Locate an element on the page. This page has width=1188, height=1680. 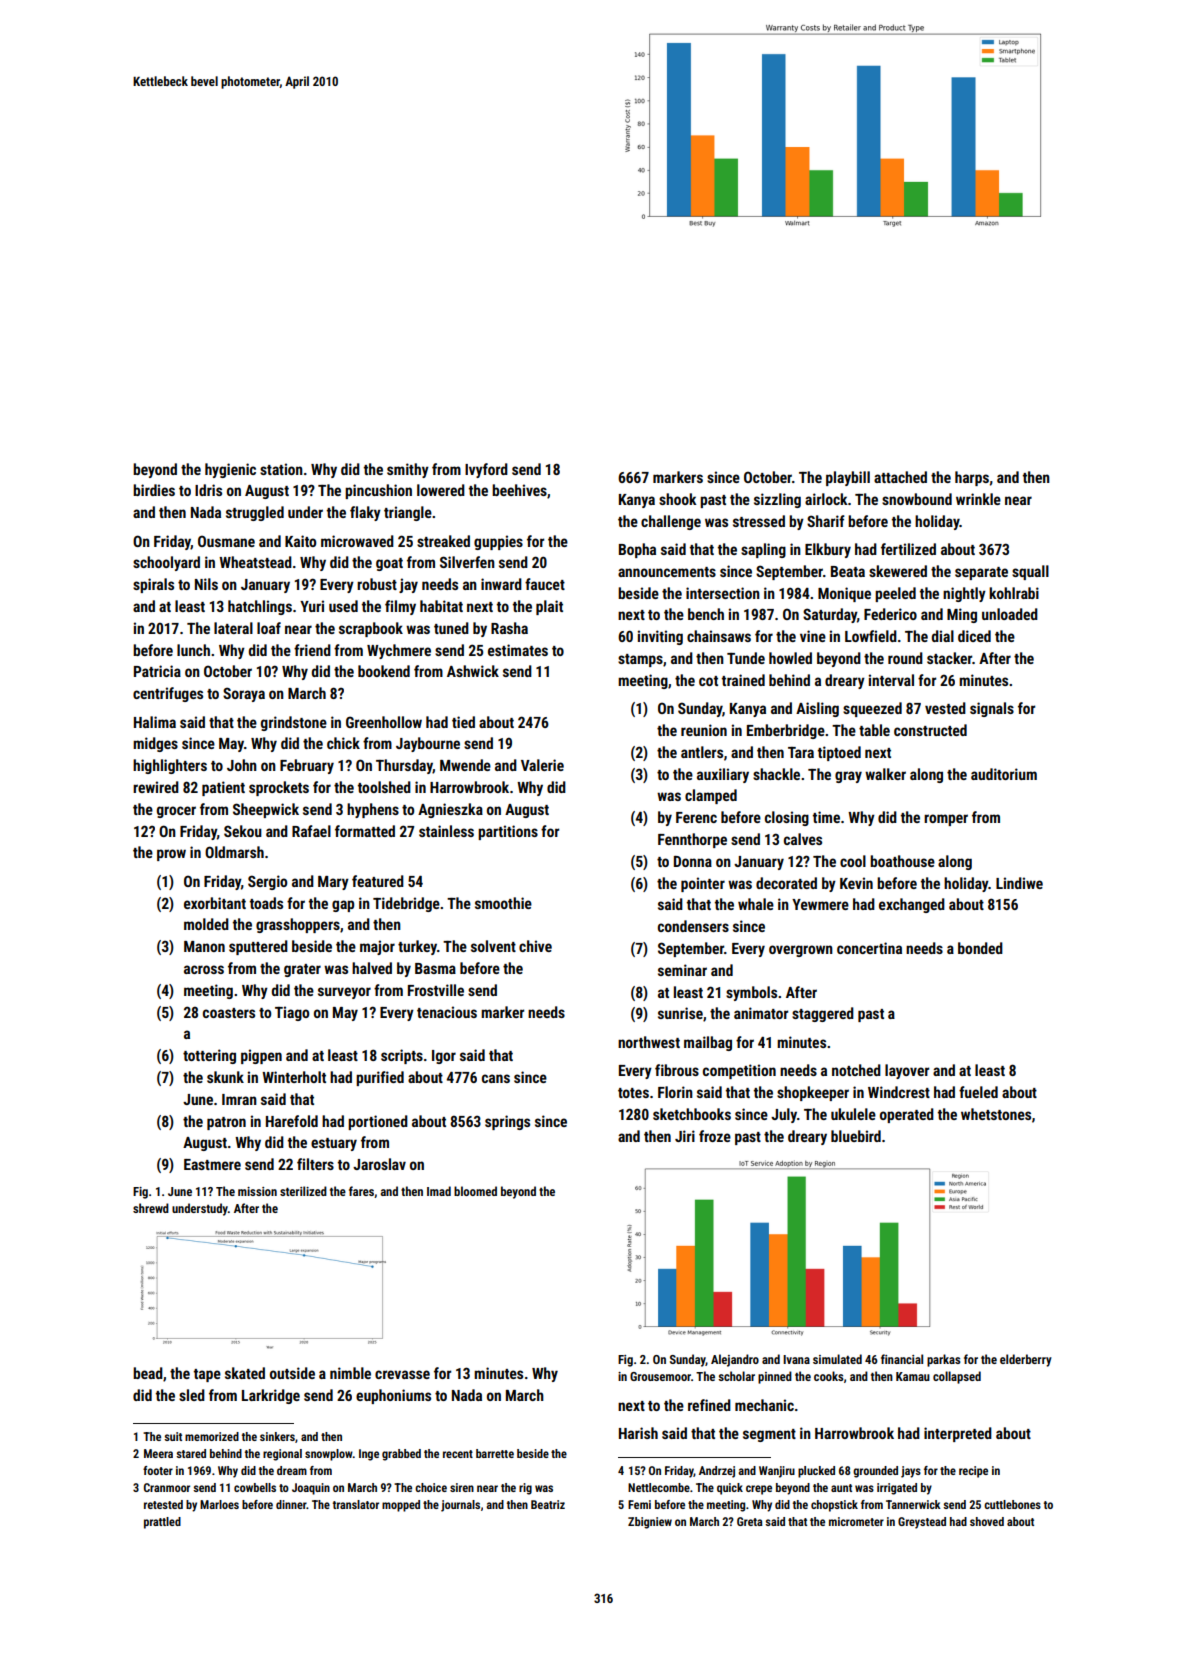
refined is located at coordinates (709, 1405).
